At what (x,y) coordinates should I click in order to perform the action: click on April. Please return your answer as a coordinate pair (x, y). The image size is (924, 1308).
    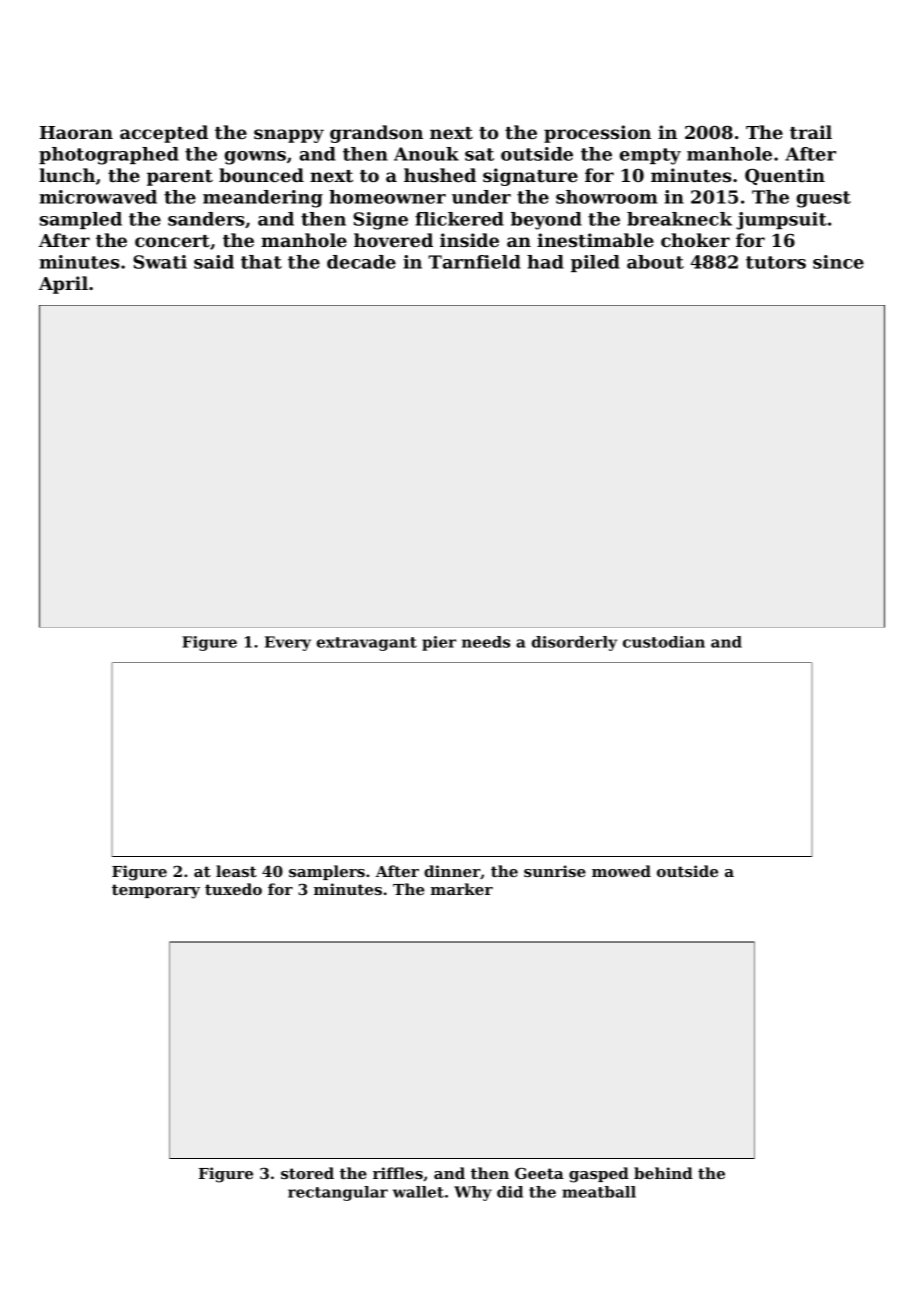
    Looking at the image, I should click on (63, 285).
